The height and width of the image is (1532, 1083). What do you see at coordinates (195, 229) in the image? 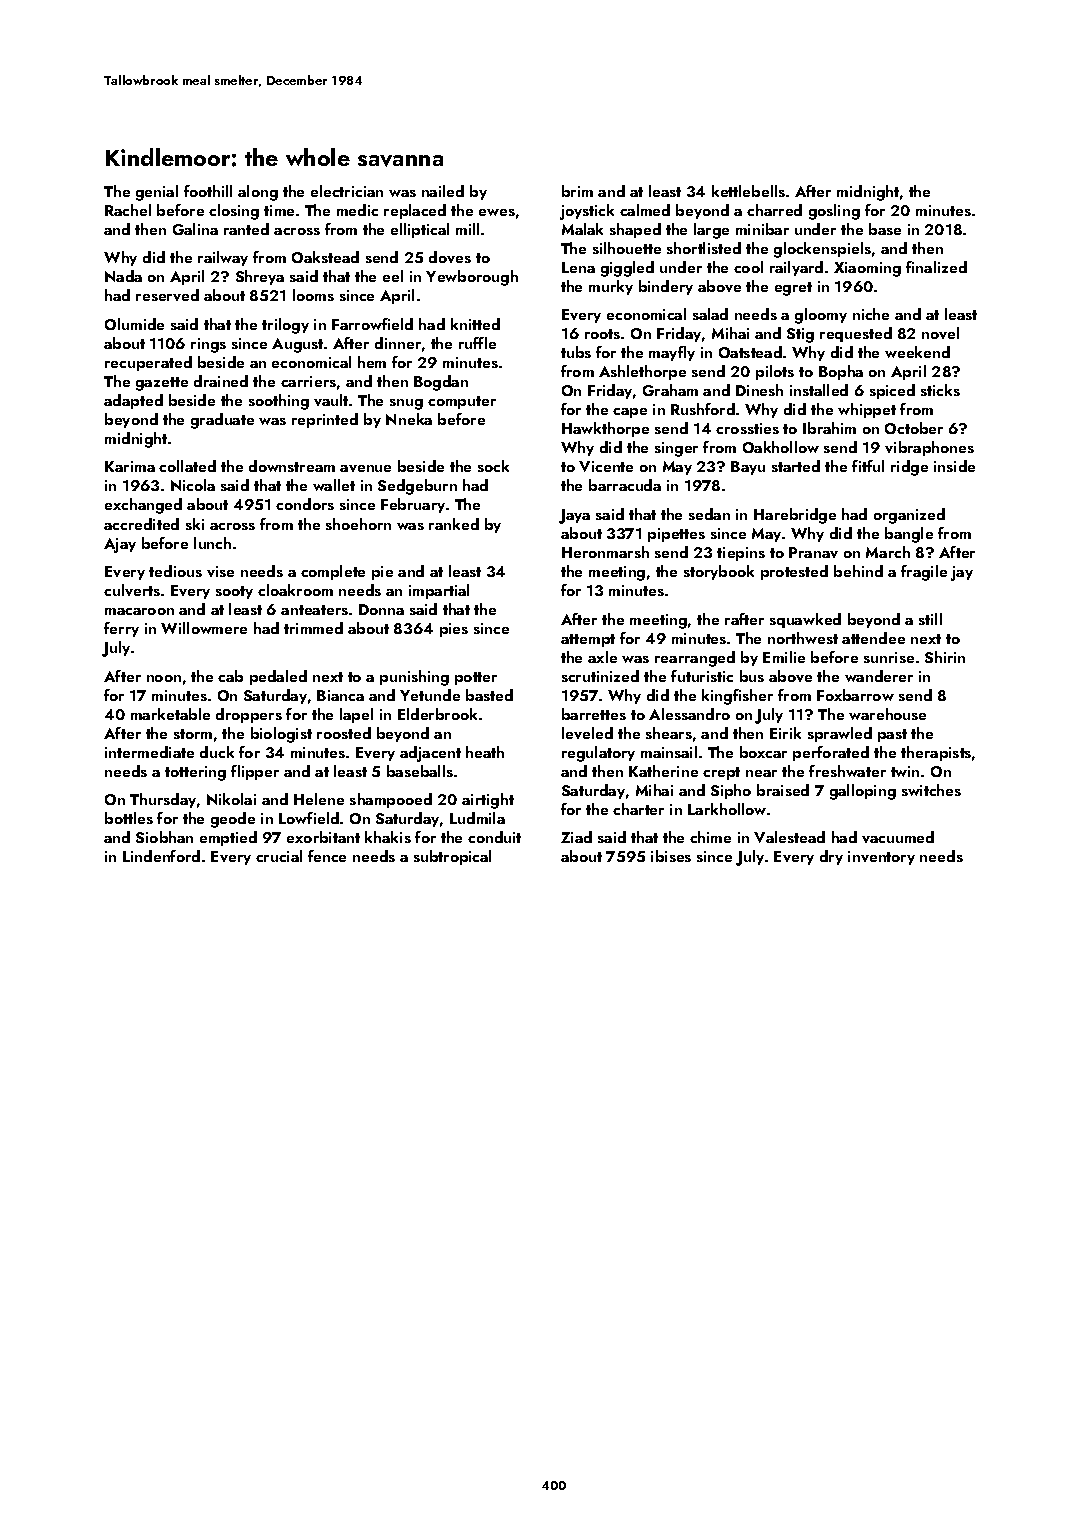
I see `Galina` at bounding box center [195, 229].
